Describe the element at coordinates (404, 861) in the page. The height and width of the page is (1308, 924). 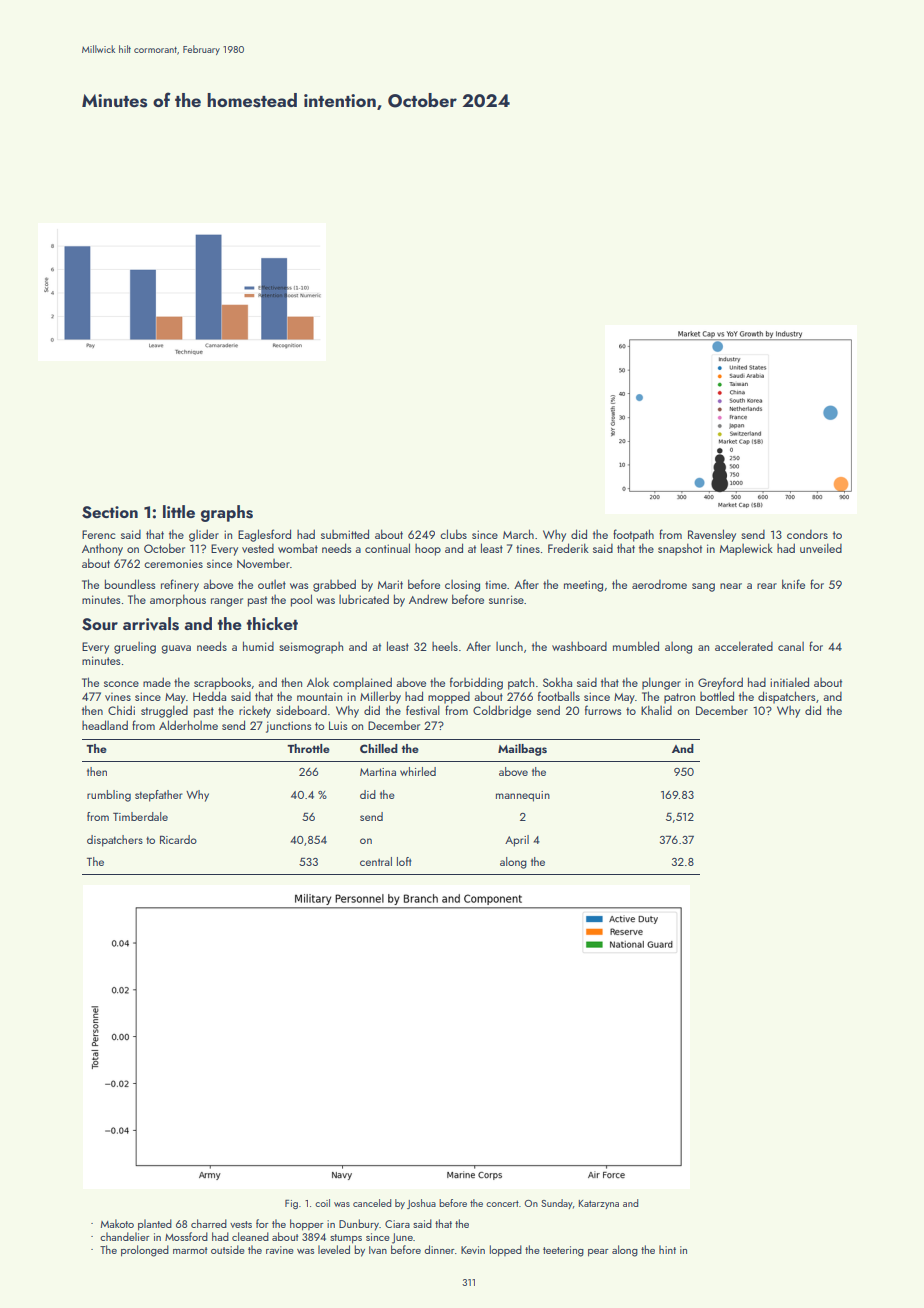
I see `loft` at that location.
